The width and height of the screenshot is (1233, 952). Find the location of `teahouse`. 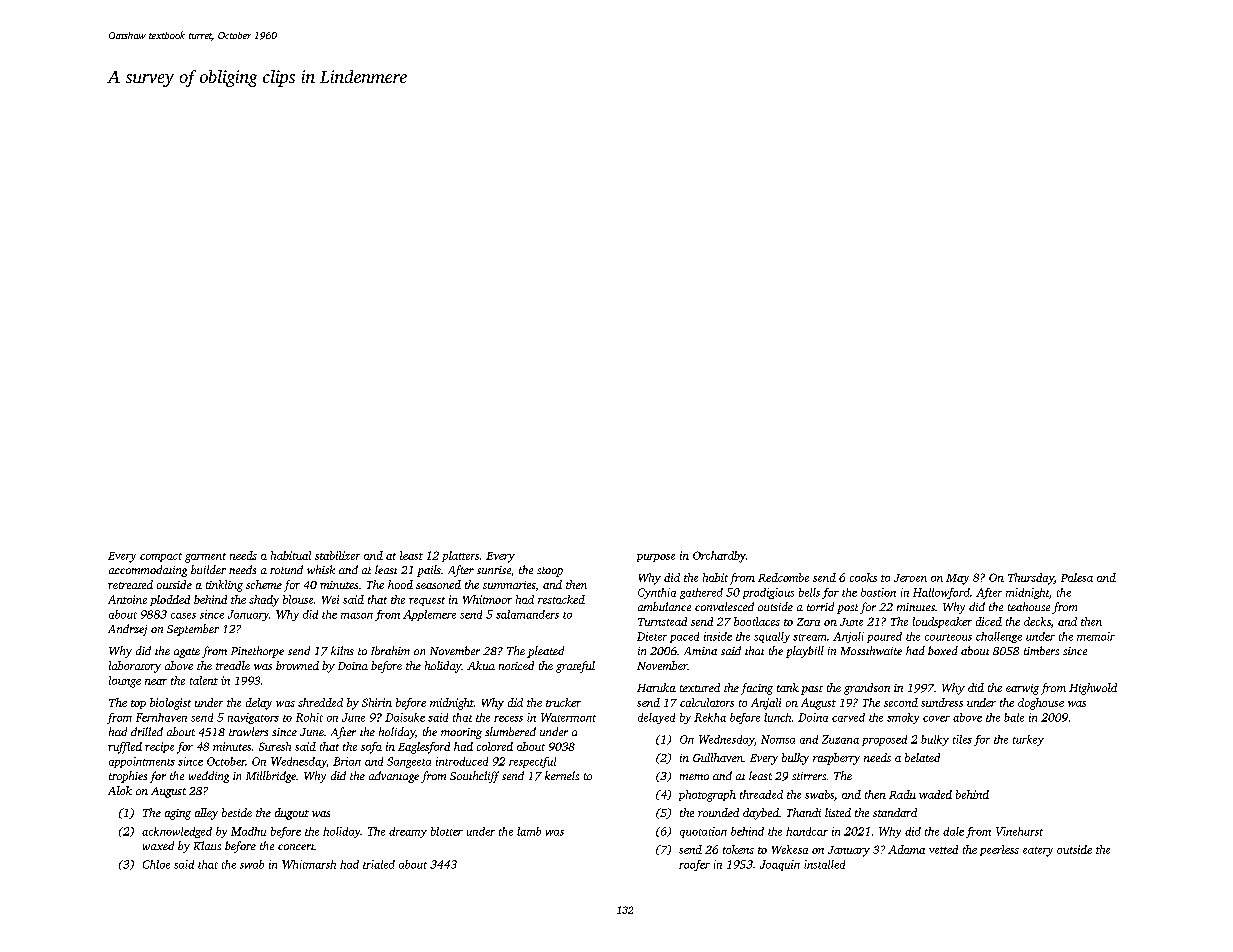

teahouse is located at coordinates (1029, 606).
